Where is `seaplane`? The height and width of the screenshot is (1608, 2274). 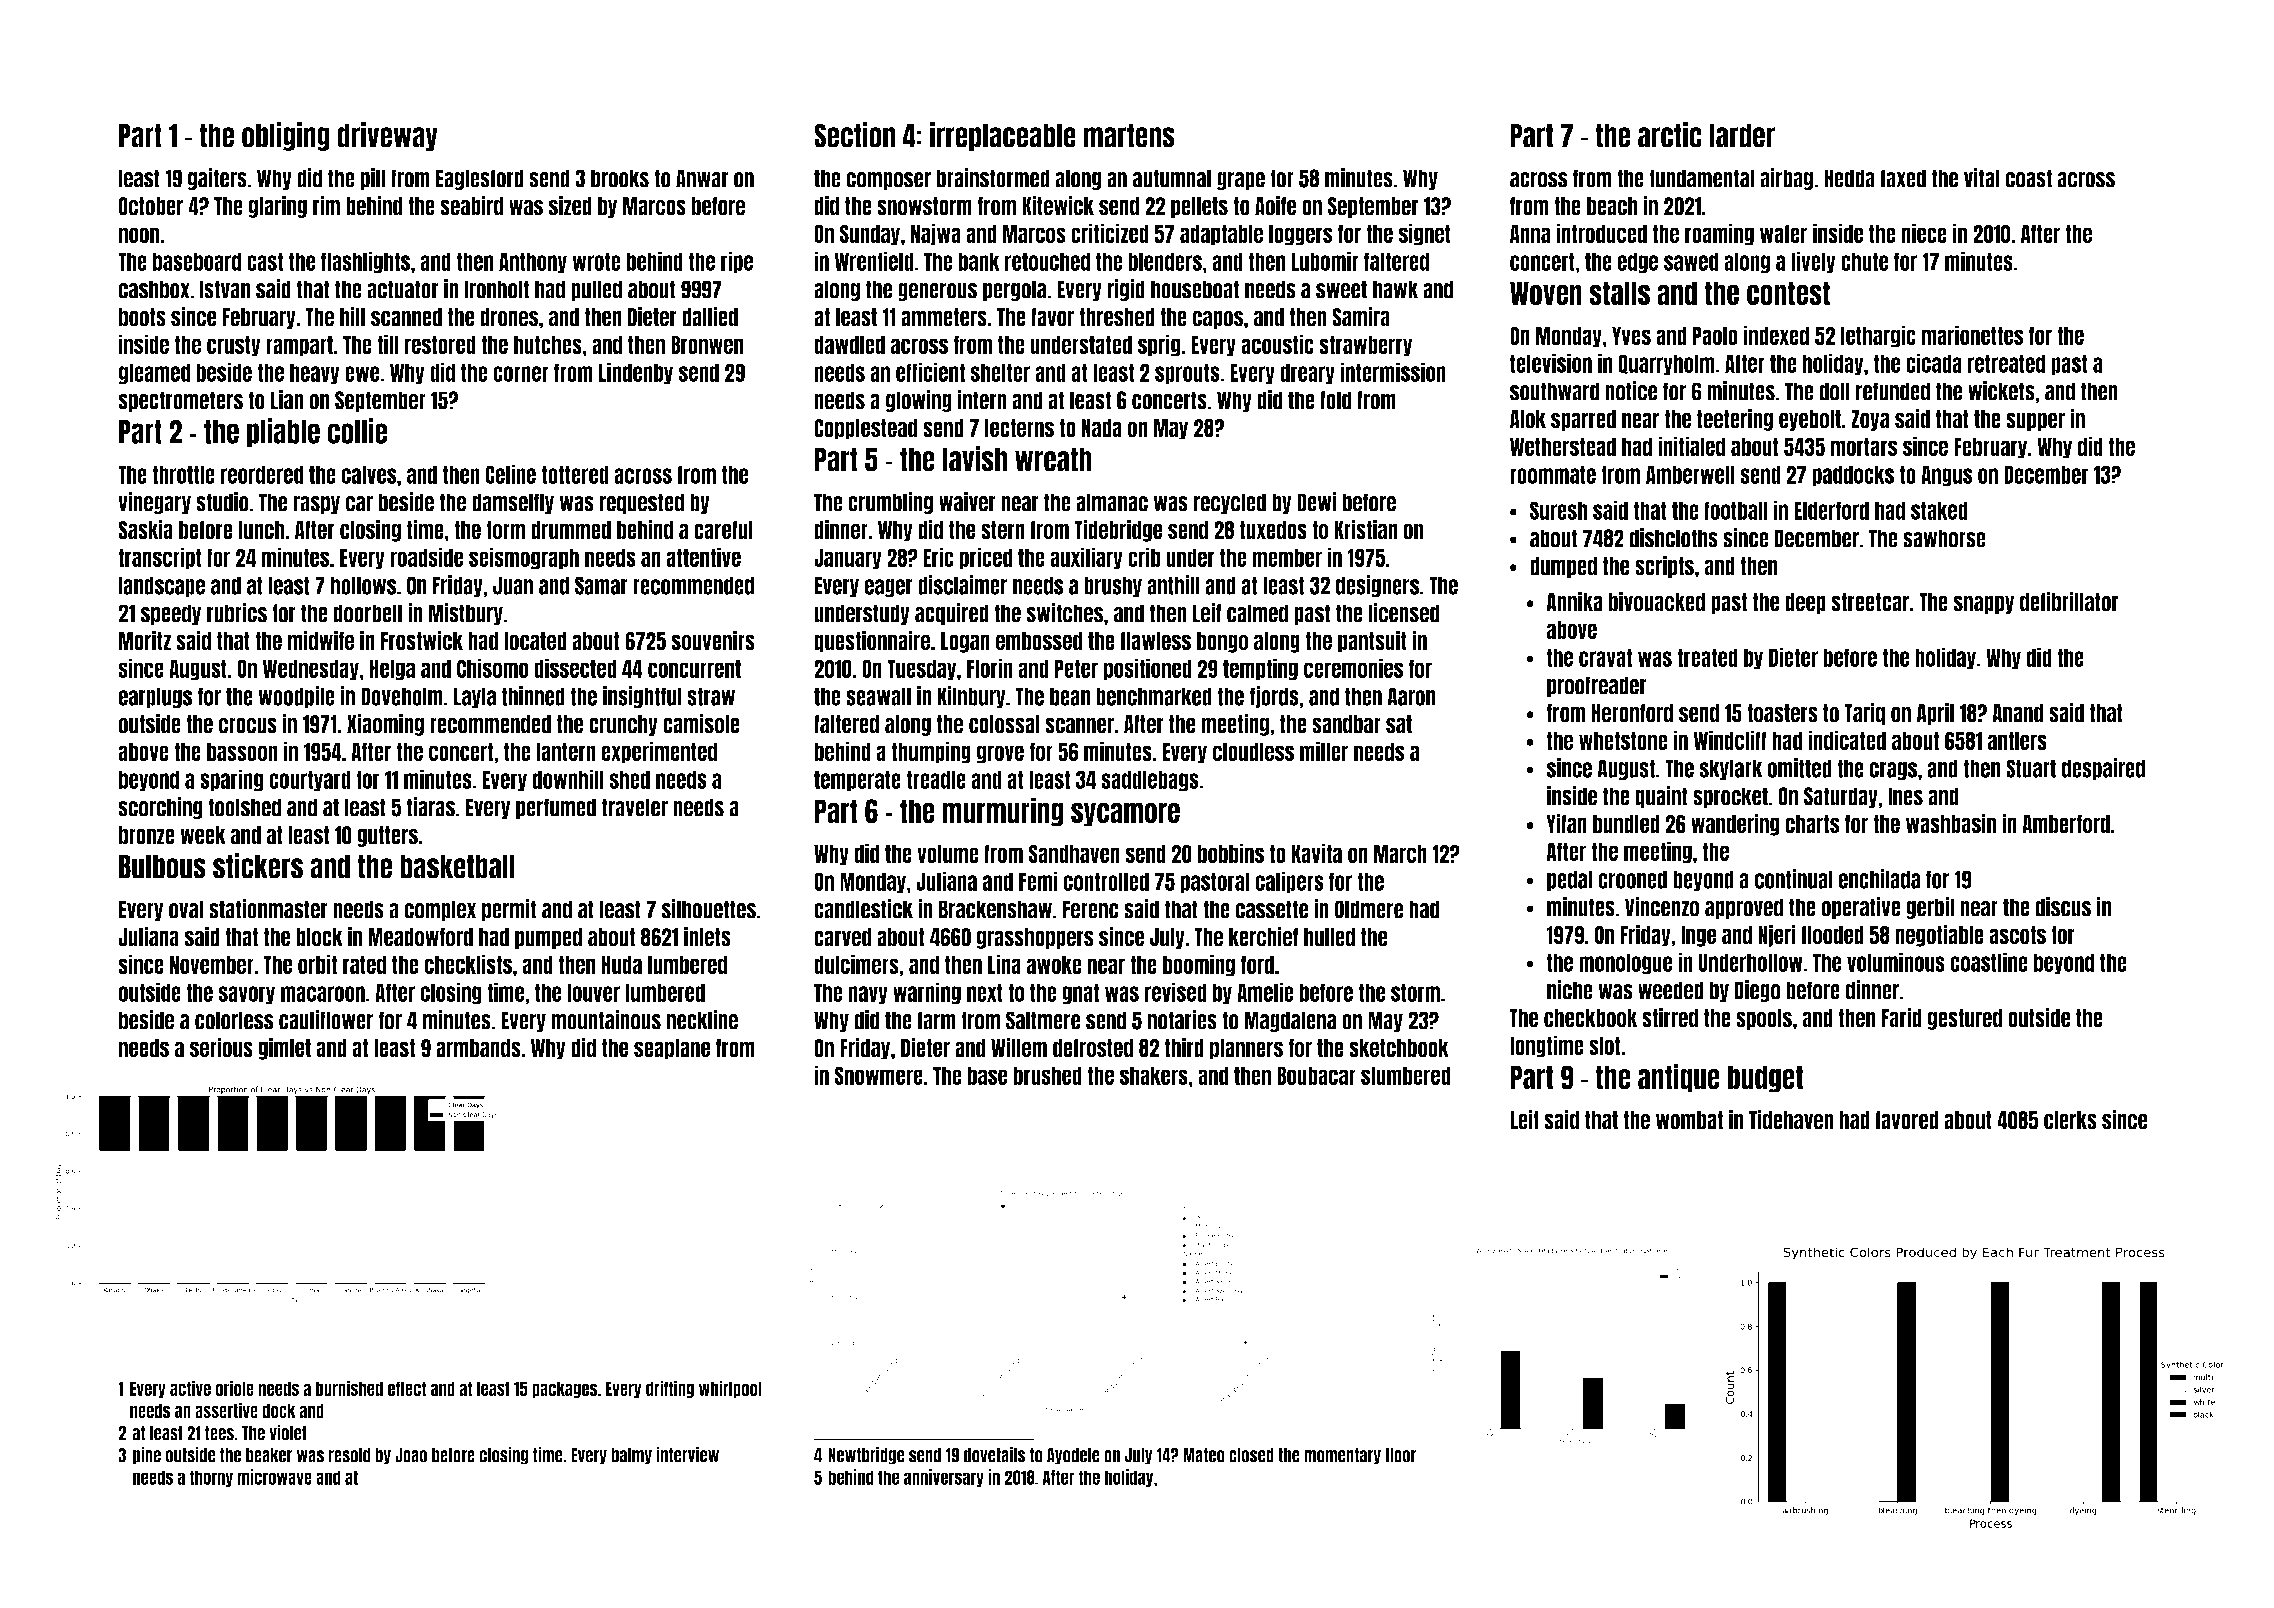
seaplane is located at coordinates (672, 1049).
